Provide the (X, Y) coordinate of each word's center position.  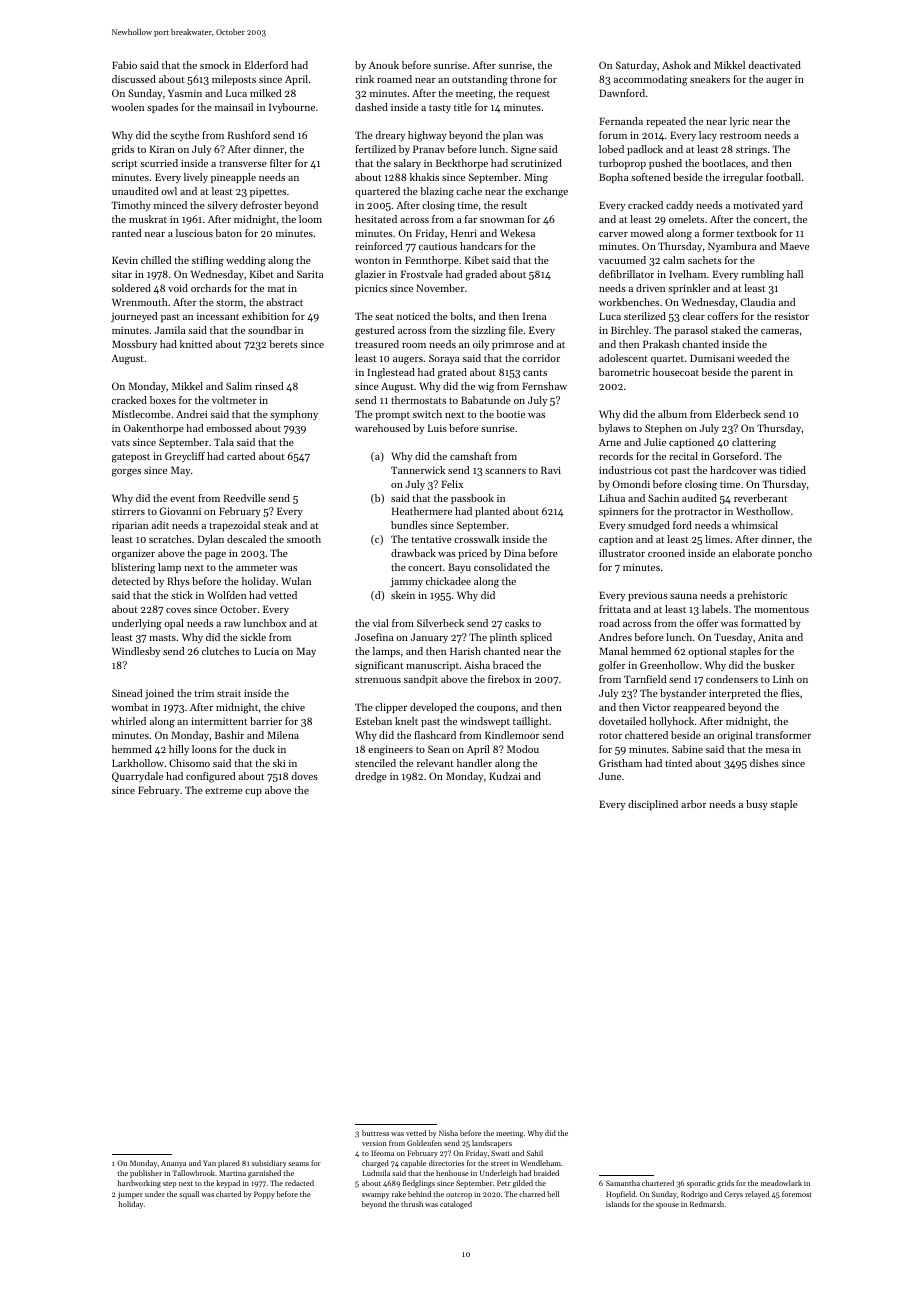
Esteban (374, 721)
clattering (754, 443)
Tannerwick (418, 470)
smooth (304, 539)
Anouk (384, 65)
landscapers (492, 1144)
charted (228, 1194)
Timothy (131, 206)
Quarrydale (137, 777)
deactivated (775, 65)
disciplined (653, 805)
